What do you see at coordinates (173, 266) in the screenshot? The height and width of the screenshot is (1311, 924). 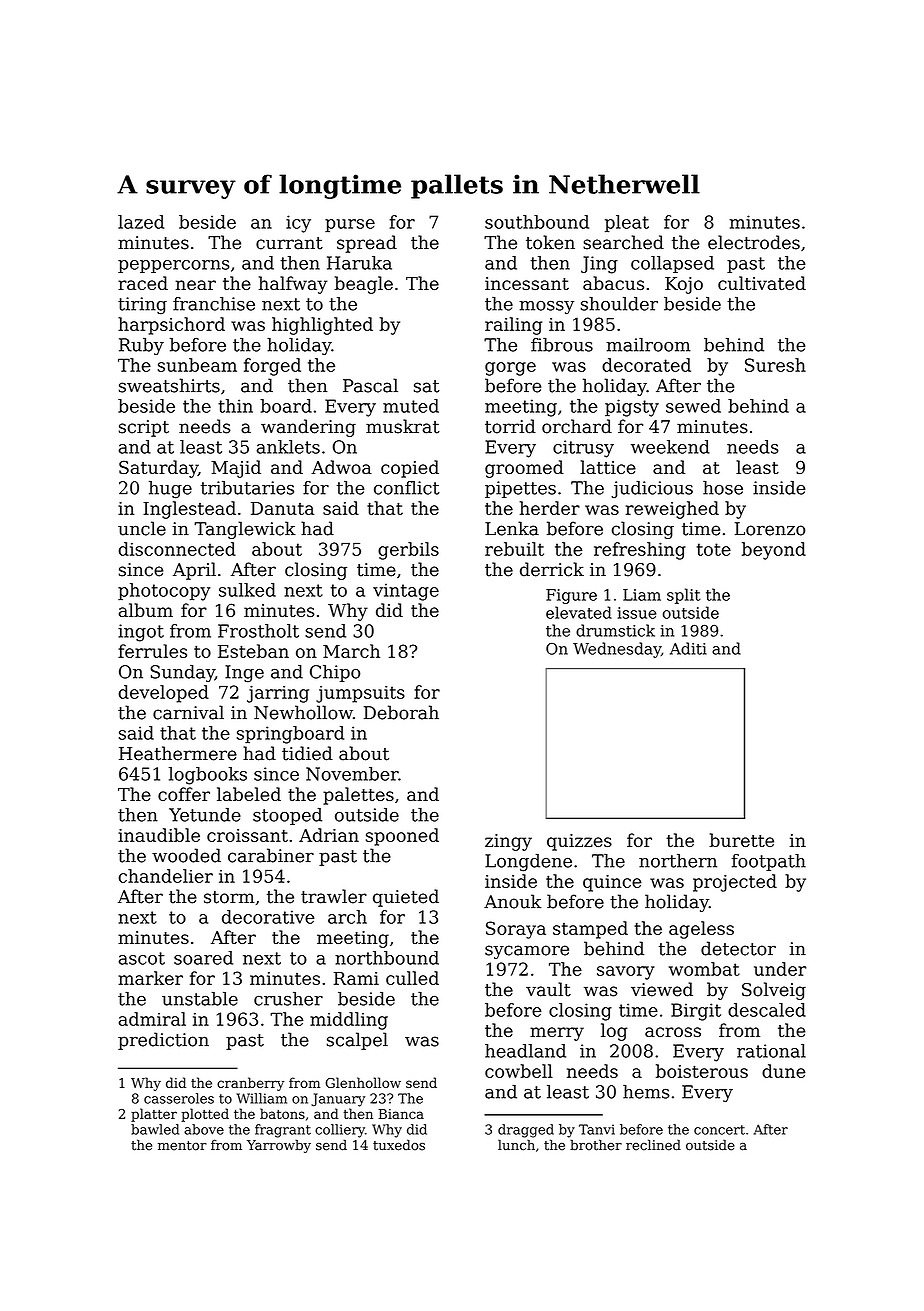 I see `peppercorns` at bounding box center [173, 266].
